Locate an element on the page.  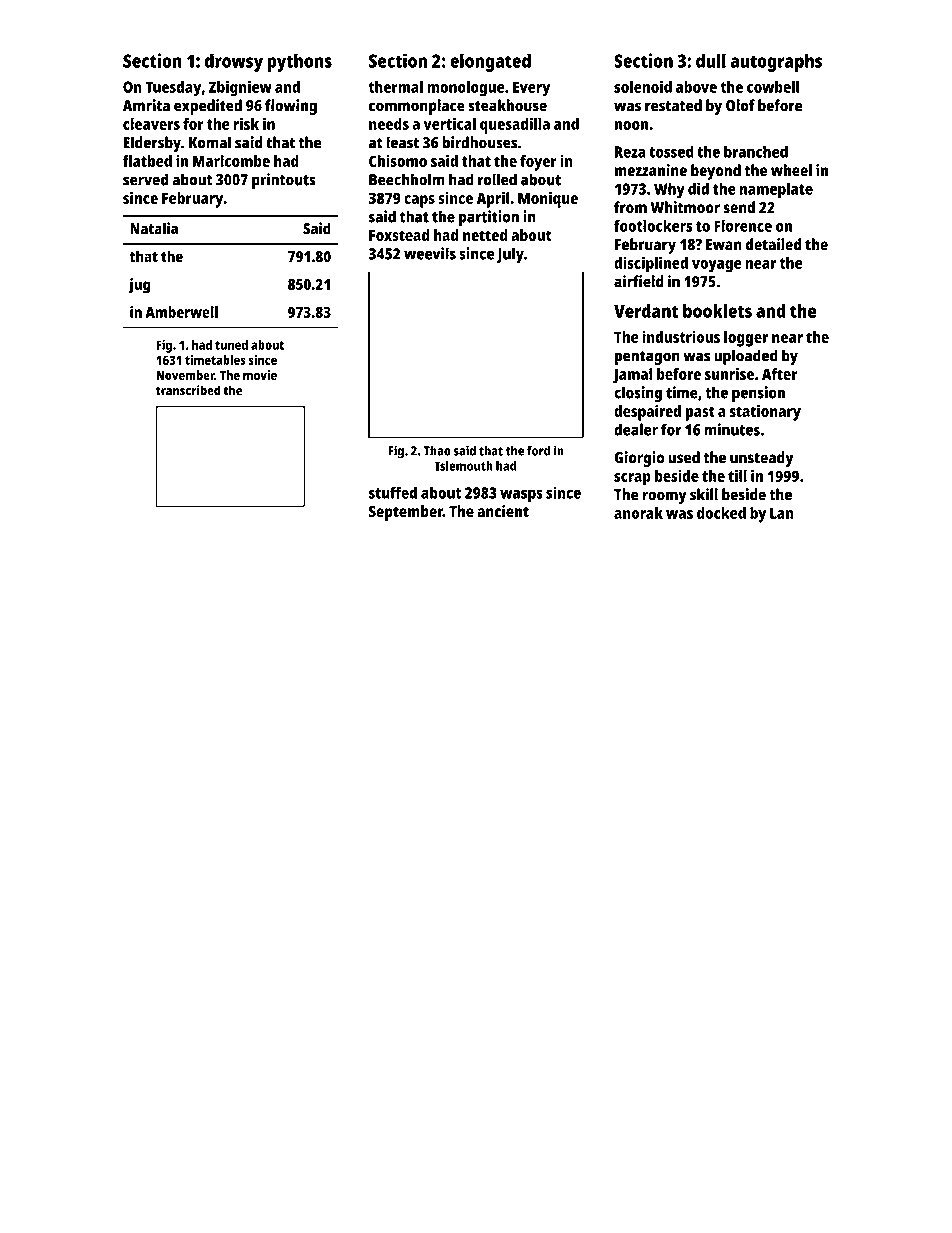
drowsy is located at coordinates (234, 62).
